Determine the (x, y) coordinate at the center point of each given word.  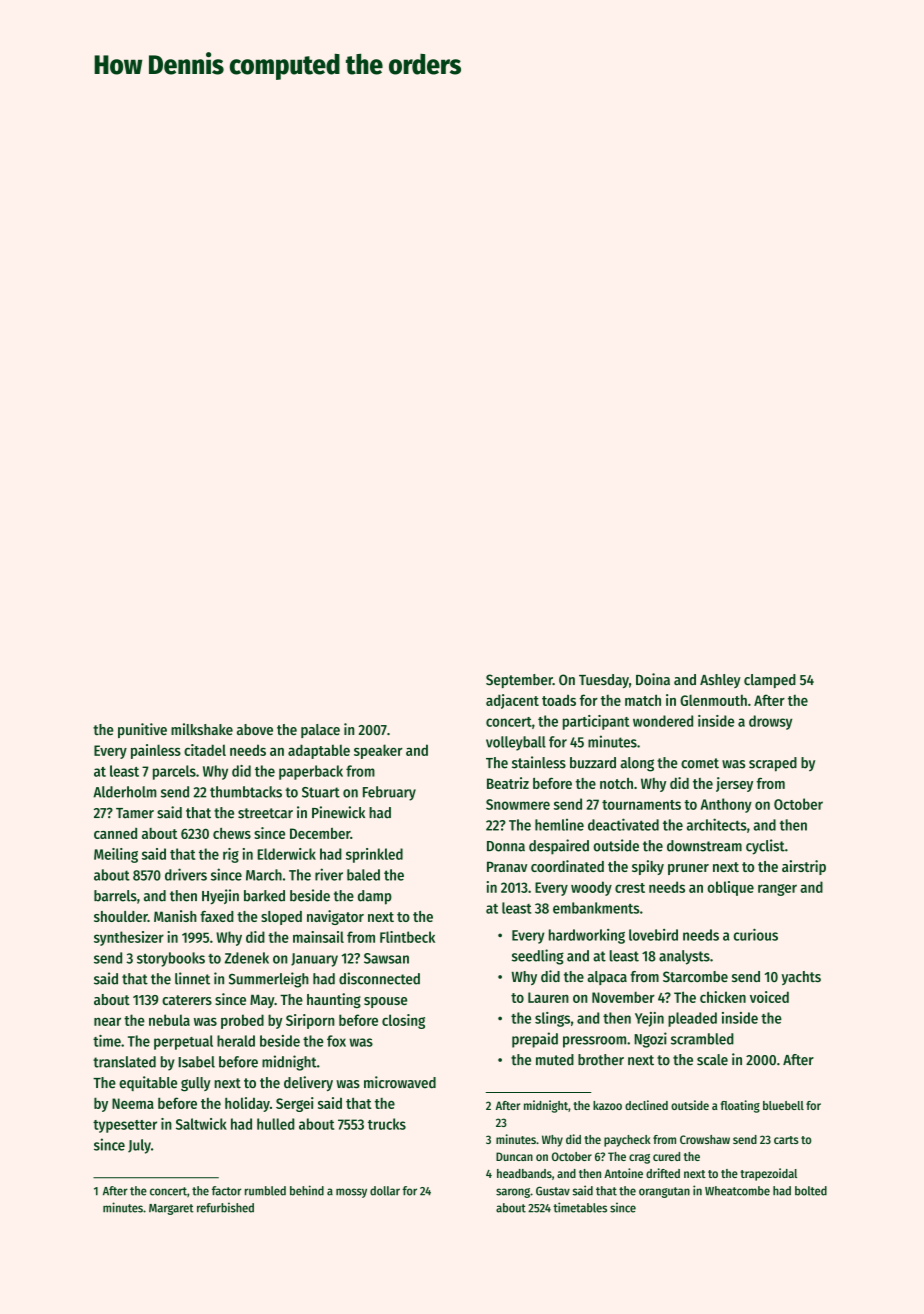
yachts (801, 978)
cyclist (765, 847)
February (389, 793)
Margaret (171, 1209)
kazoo (607, 1105)
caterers (187, 1000)
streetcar (265, 813)
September (519, 681)
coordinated (567, 866)
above (255, 729)
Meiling (116, 855)
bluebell (783, 1105)
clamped (770, 681)
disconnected (379, 978)
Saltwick (201, 1124)
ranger (777, 890)
